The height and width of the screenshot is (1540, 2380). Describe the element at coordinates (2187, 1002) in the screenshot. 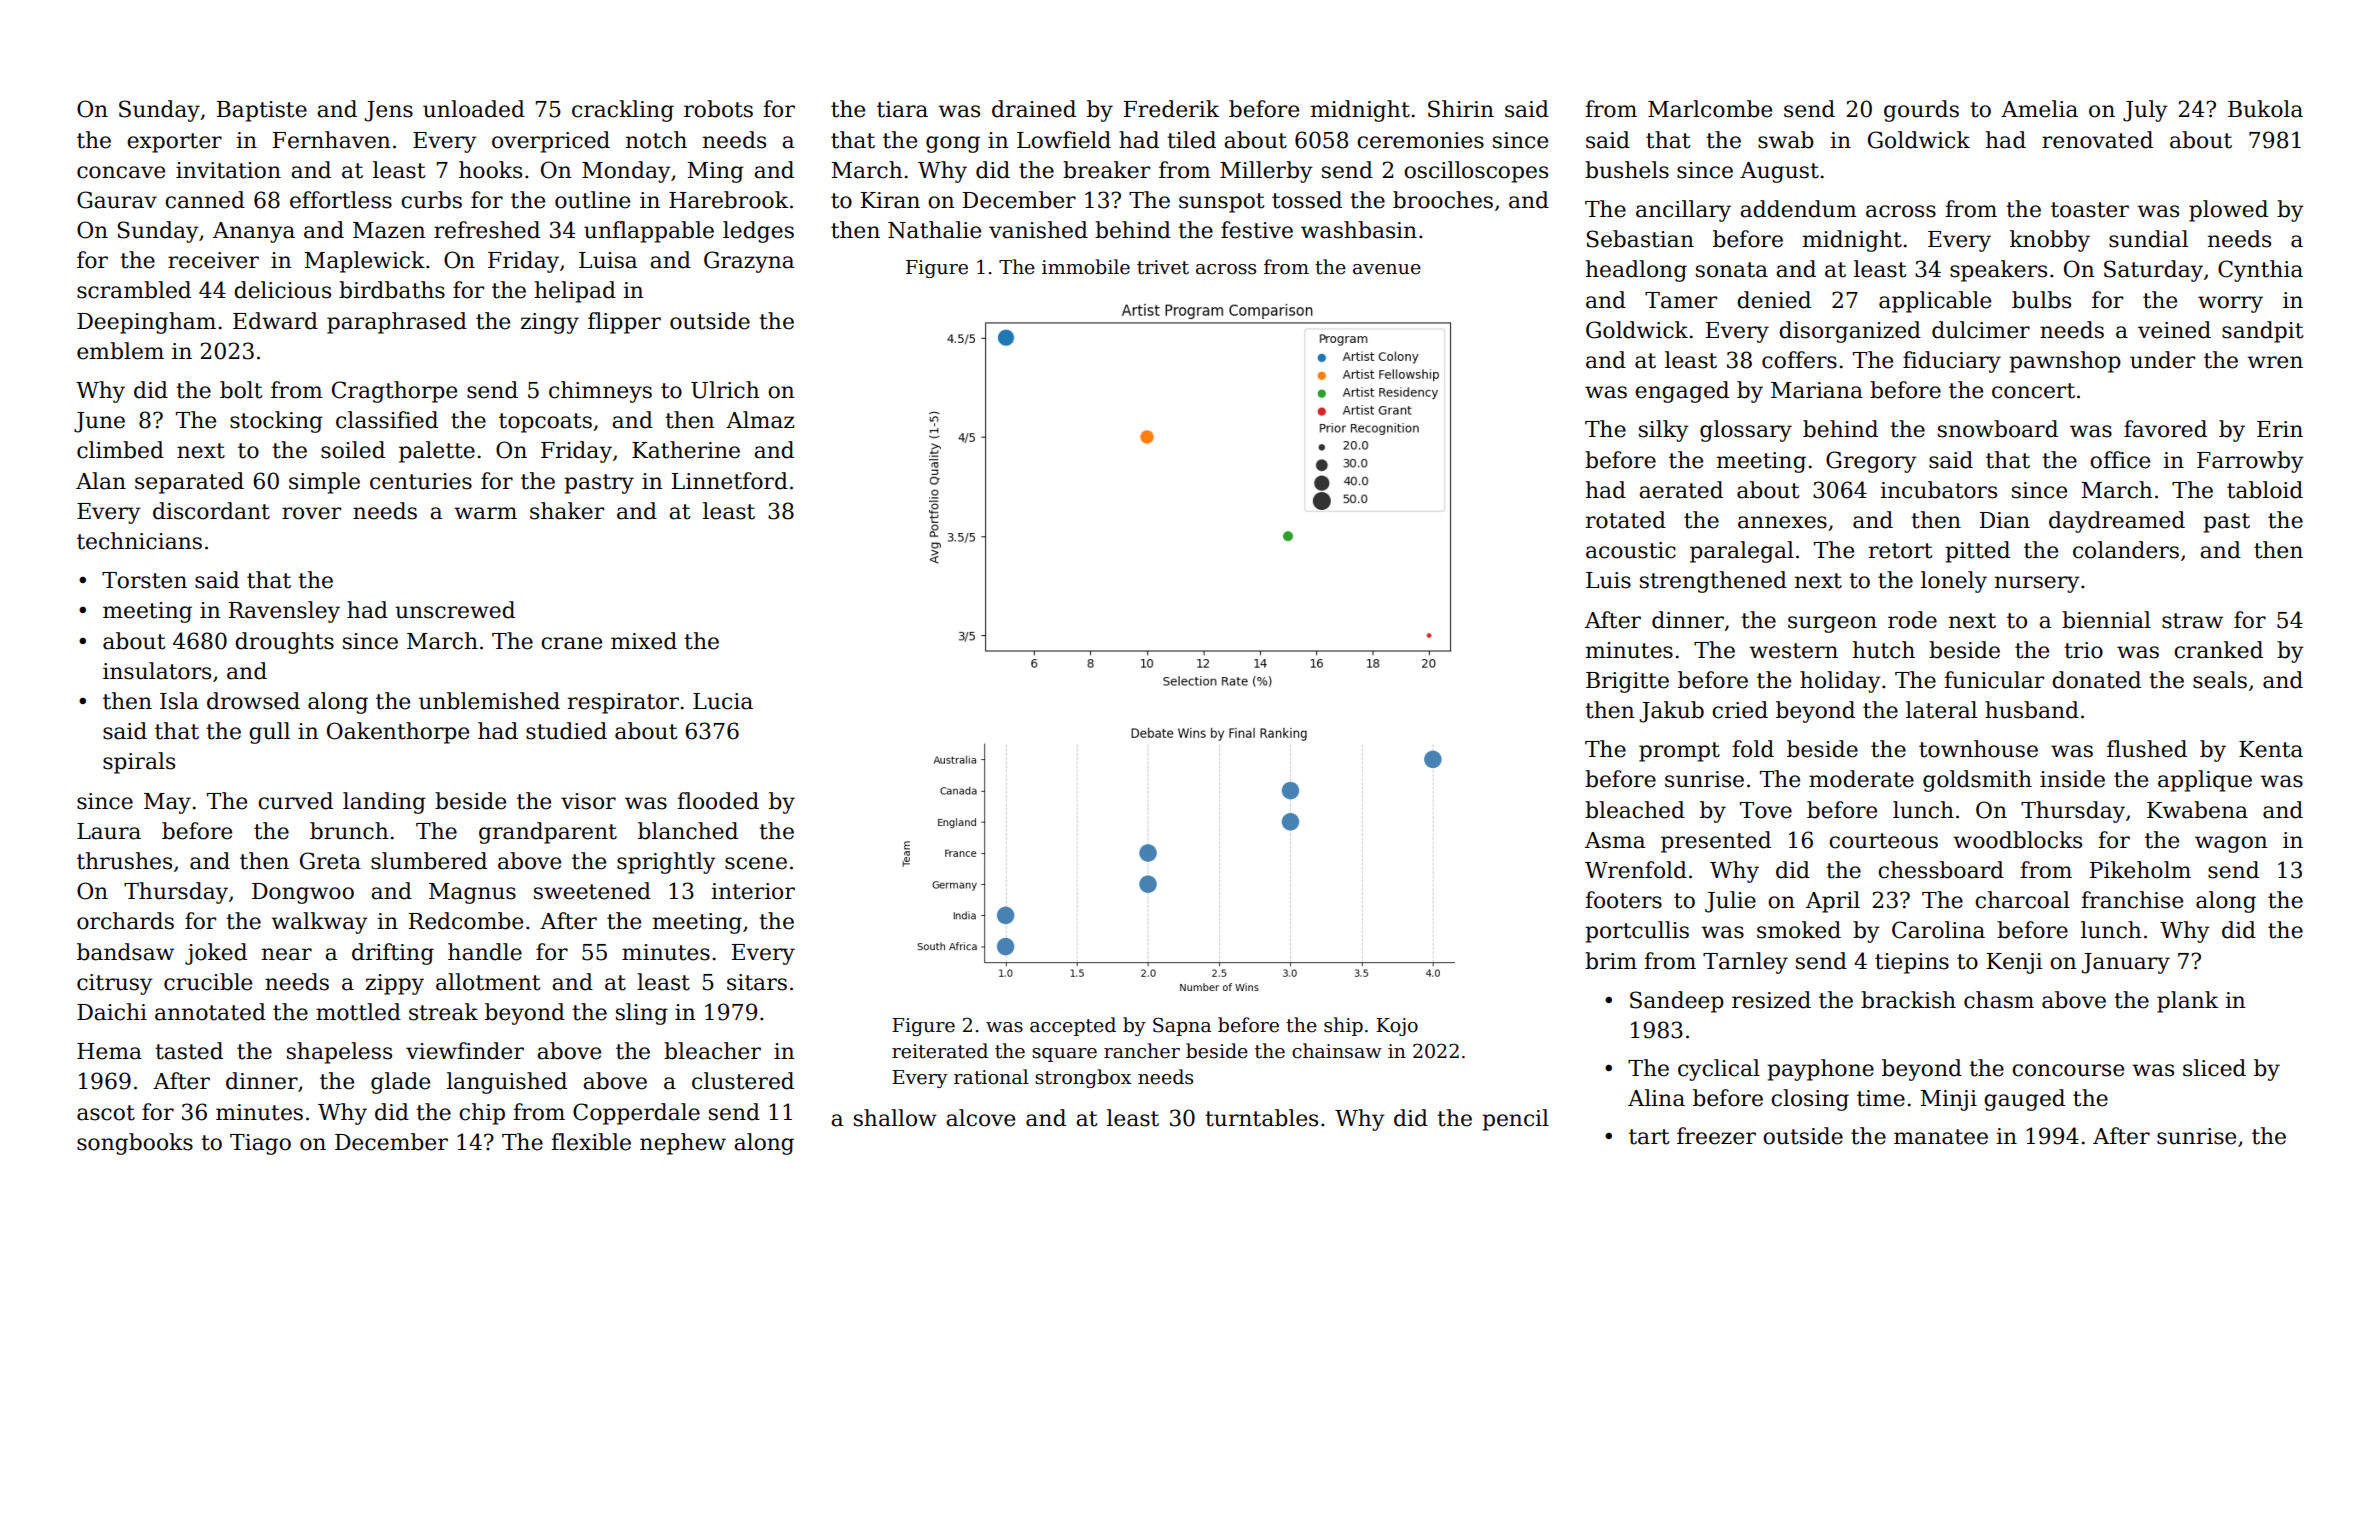

I see `plank` at that location.
